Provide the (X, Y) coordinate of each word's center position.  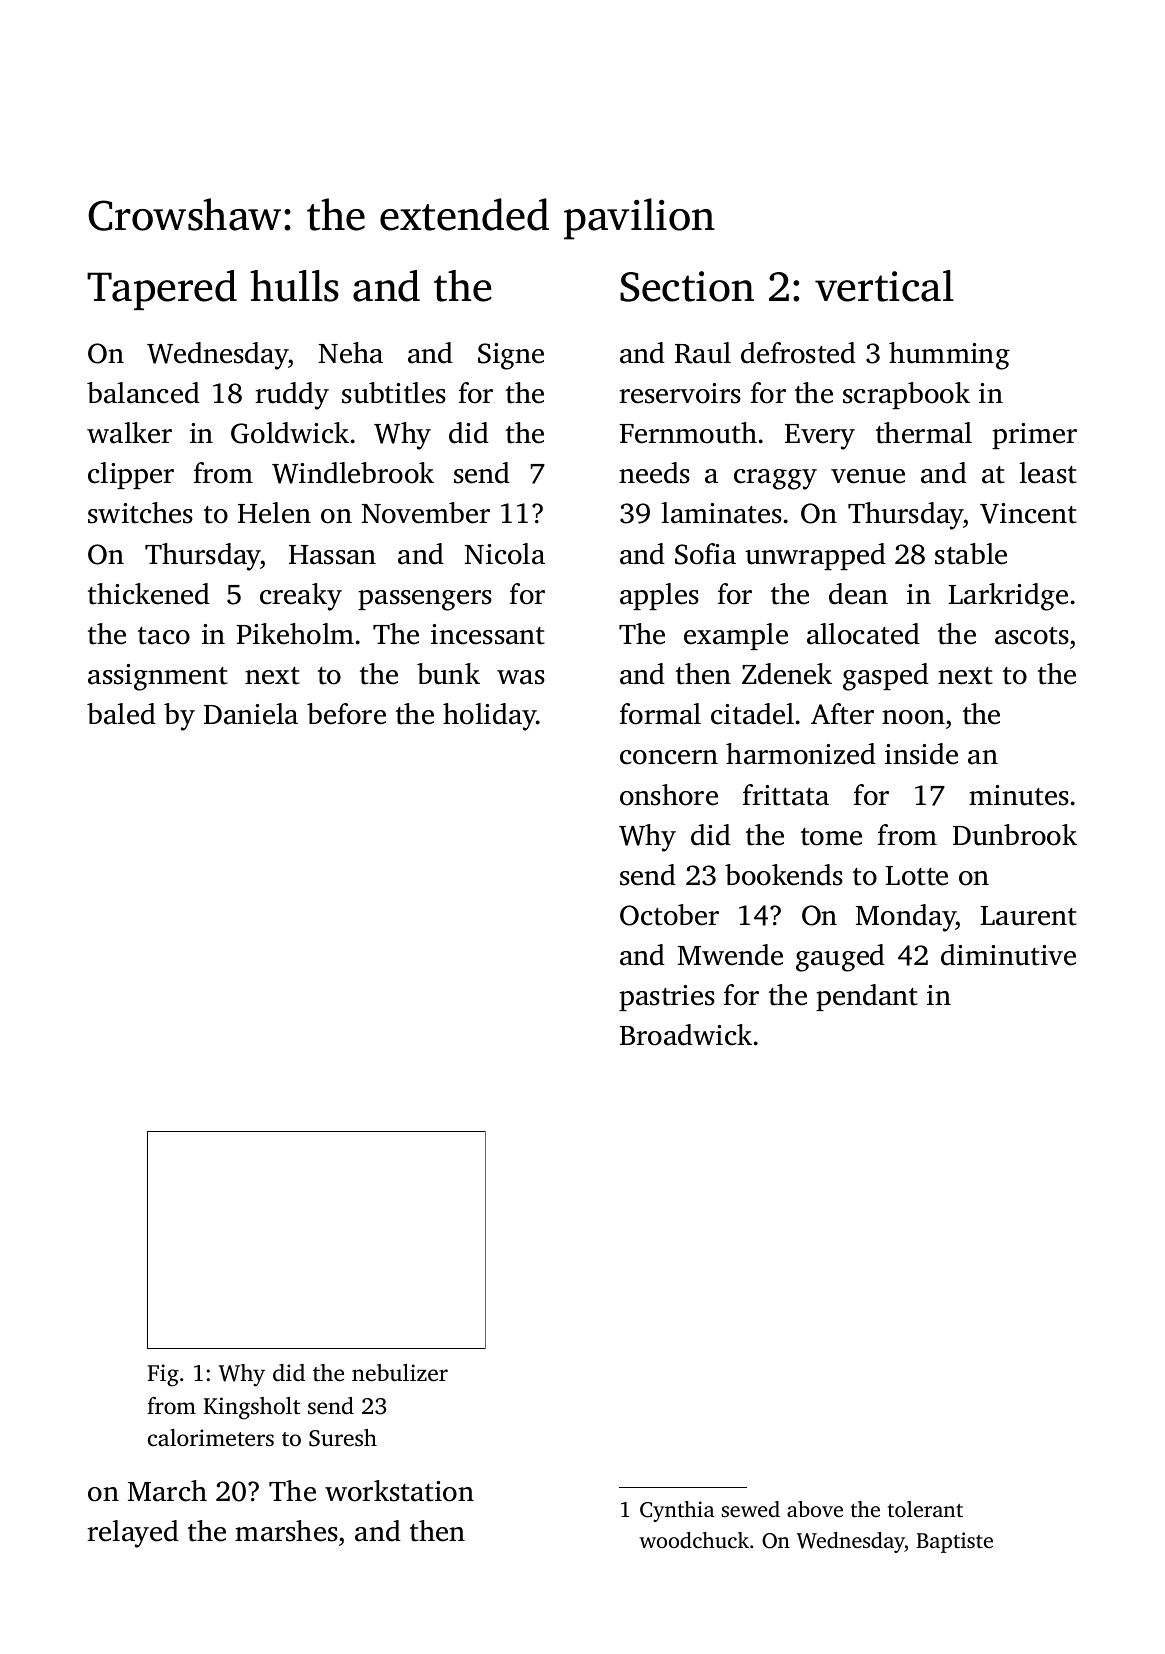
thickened (149, 594)
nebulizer (400, 1373)
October (669, 915)
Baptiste (954, 1542)
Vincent (1028, 513)
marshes (286, 1531)
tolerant (925, 1509)
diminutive (1008, 955)
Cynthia (677, 1511)
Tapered (162, 290)
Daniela (251, 714)
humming (949, 356)
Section (687, 286)
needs (654, 473)
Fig (163, 1375)
